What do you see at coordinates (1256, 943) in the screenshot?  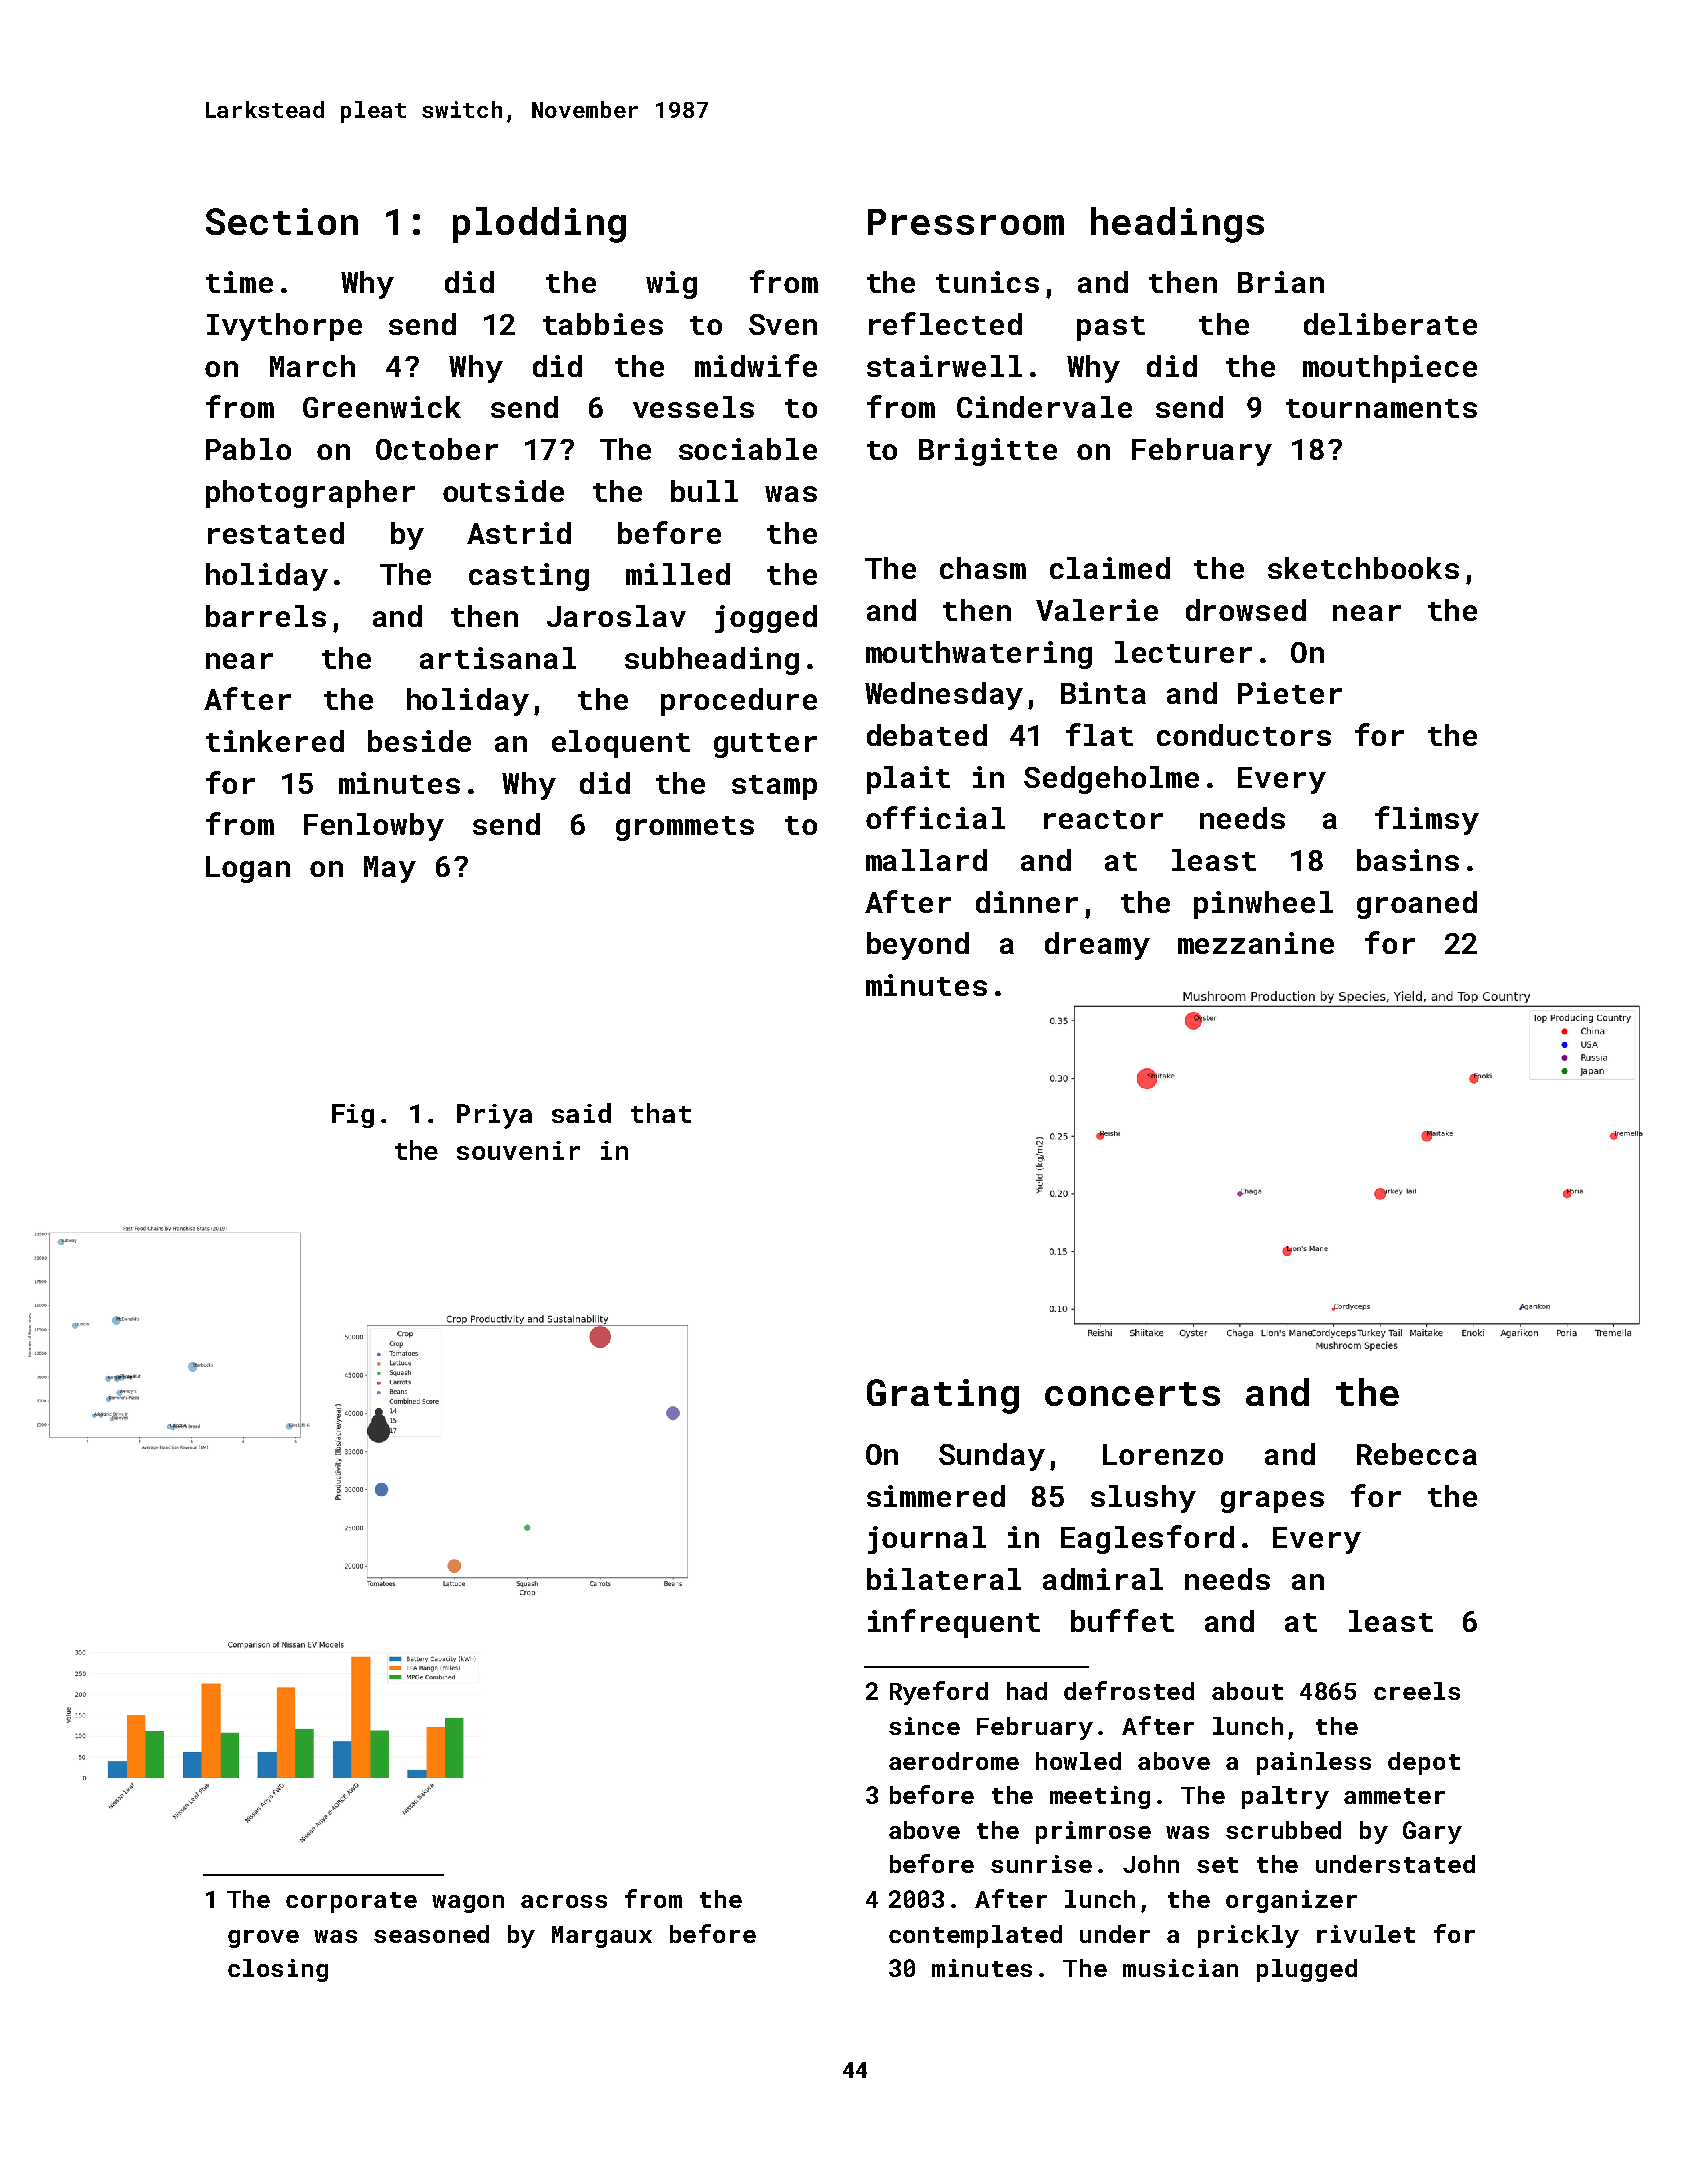 I see `mezzanine` at bounding box center [1256, 943].
